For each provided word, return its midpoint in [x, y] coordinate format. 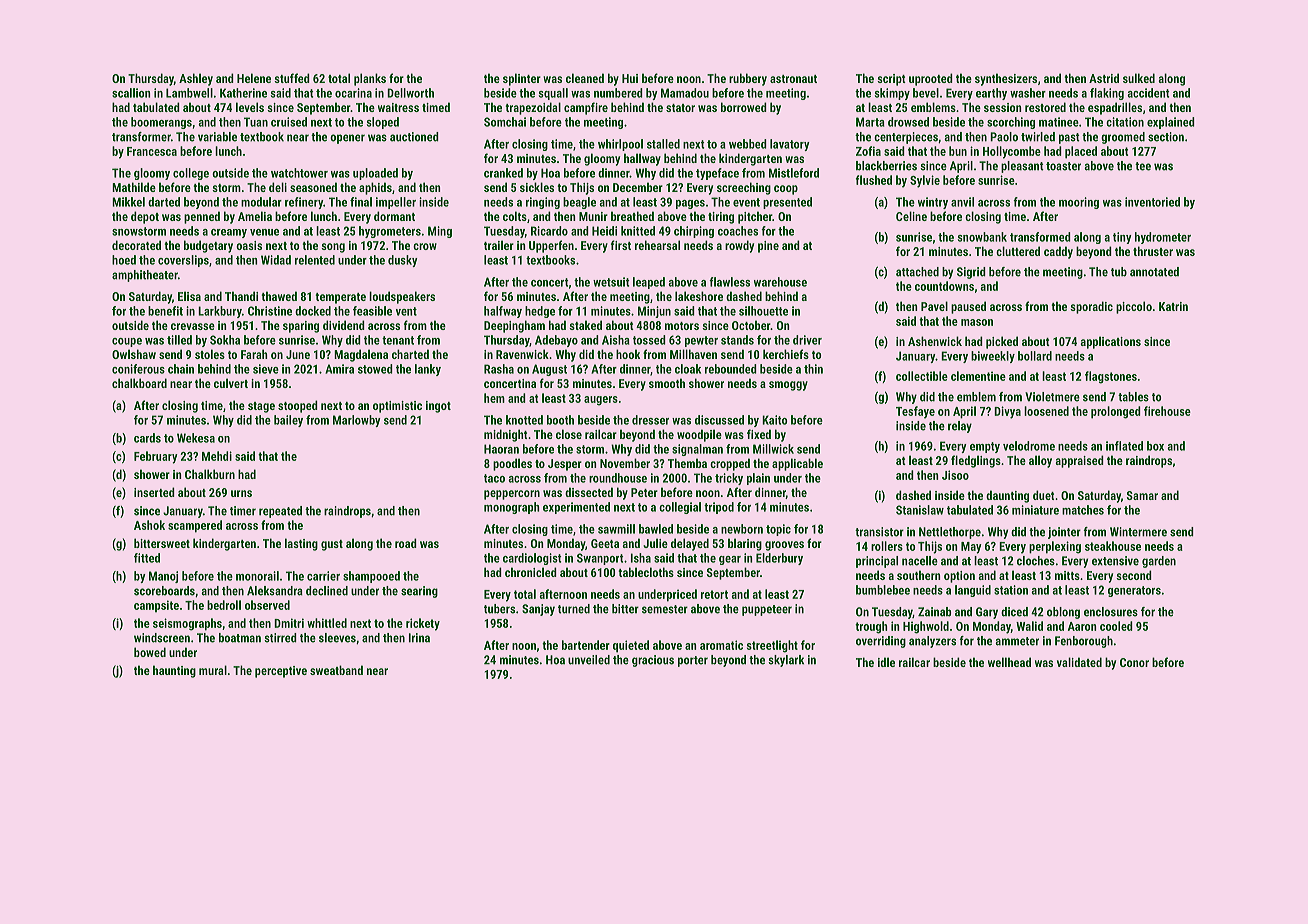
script [891, 80]
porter [693, 661]
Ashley [196, 79]
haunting [174, 671]
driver [807, 340]
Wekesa [196, 438]
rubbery [748, 79]
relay [960, 427]
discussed [719, 420]
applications [1110, 342]
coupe [127, 342]
